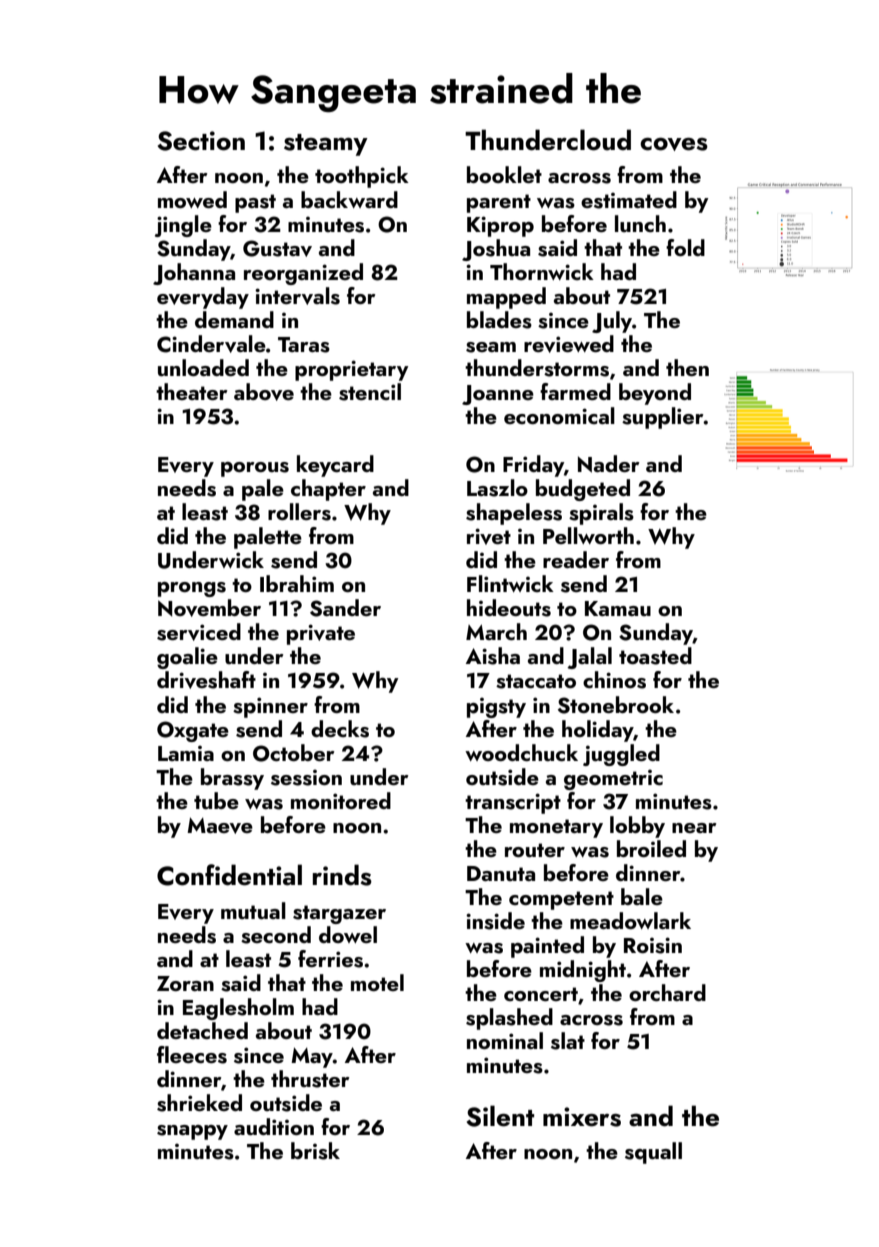  I want to click on toothpick, so click(362, 177).
